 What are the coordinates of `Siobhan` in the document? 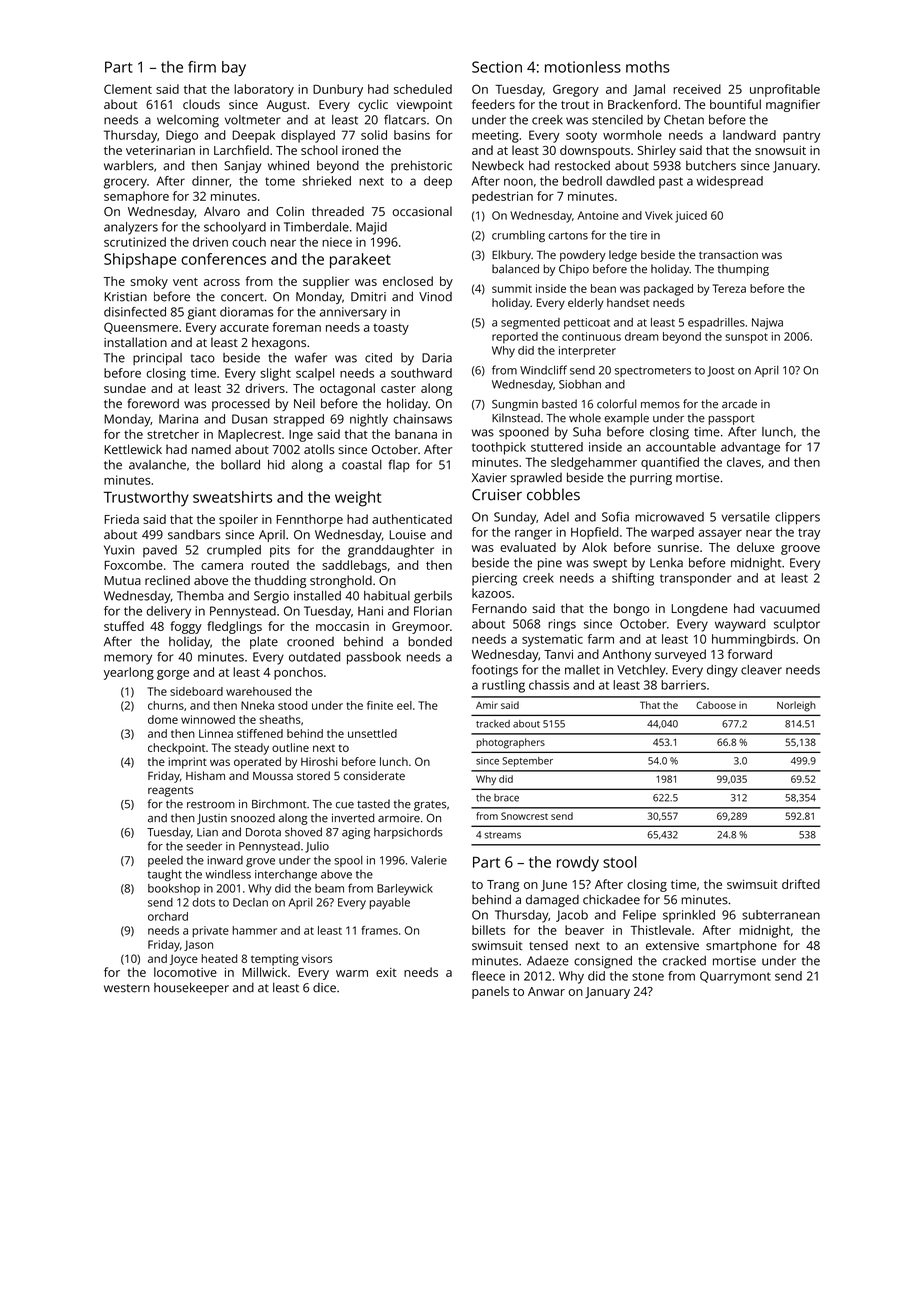 It's located at (580, 384).
